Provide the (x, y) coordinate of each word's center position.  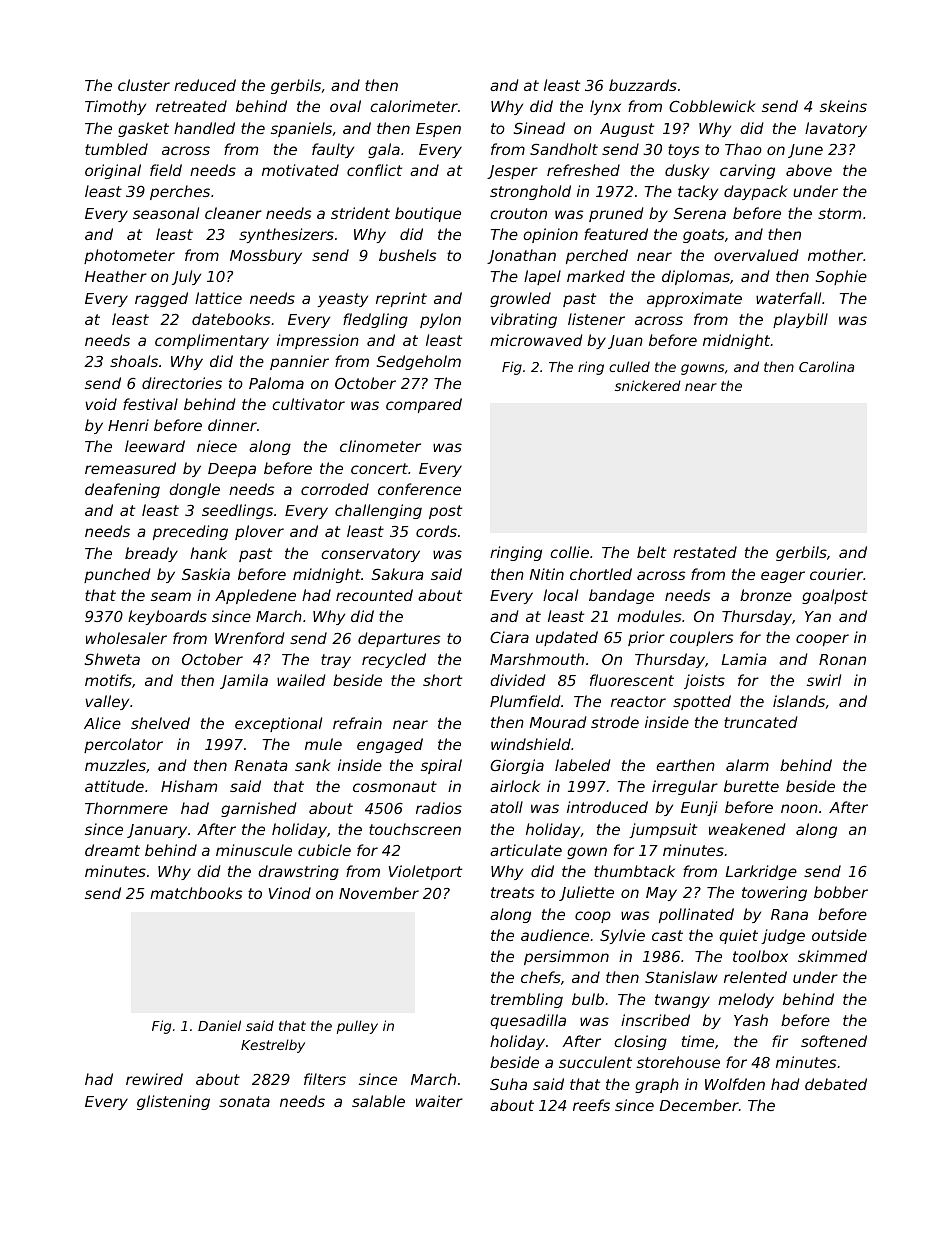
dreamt (112, 850)
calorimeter (414, 106)
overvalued (756, 255)
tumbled (116, 149)
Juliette (586, 893)
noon (799, 808)
